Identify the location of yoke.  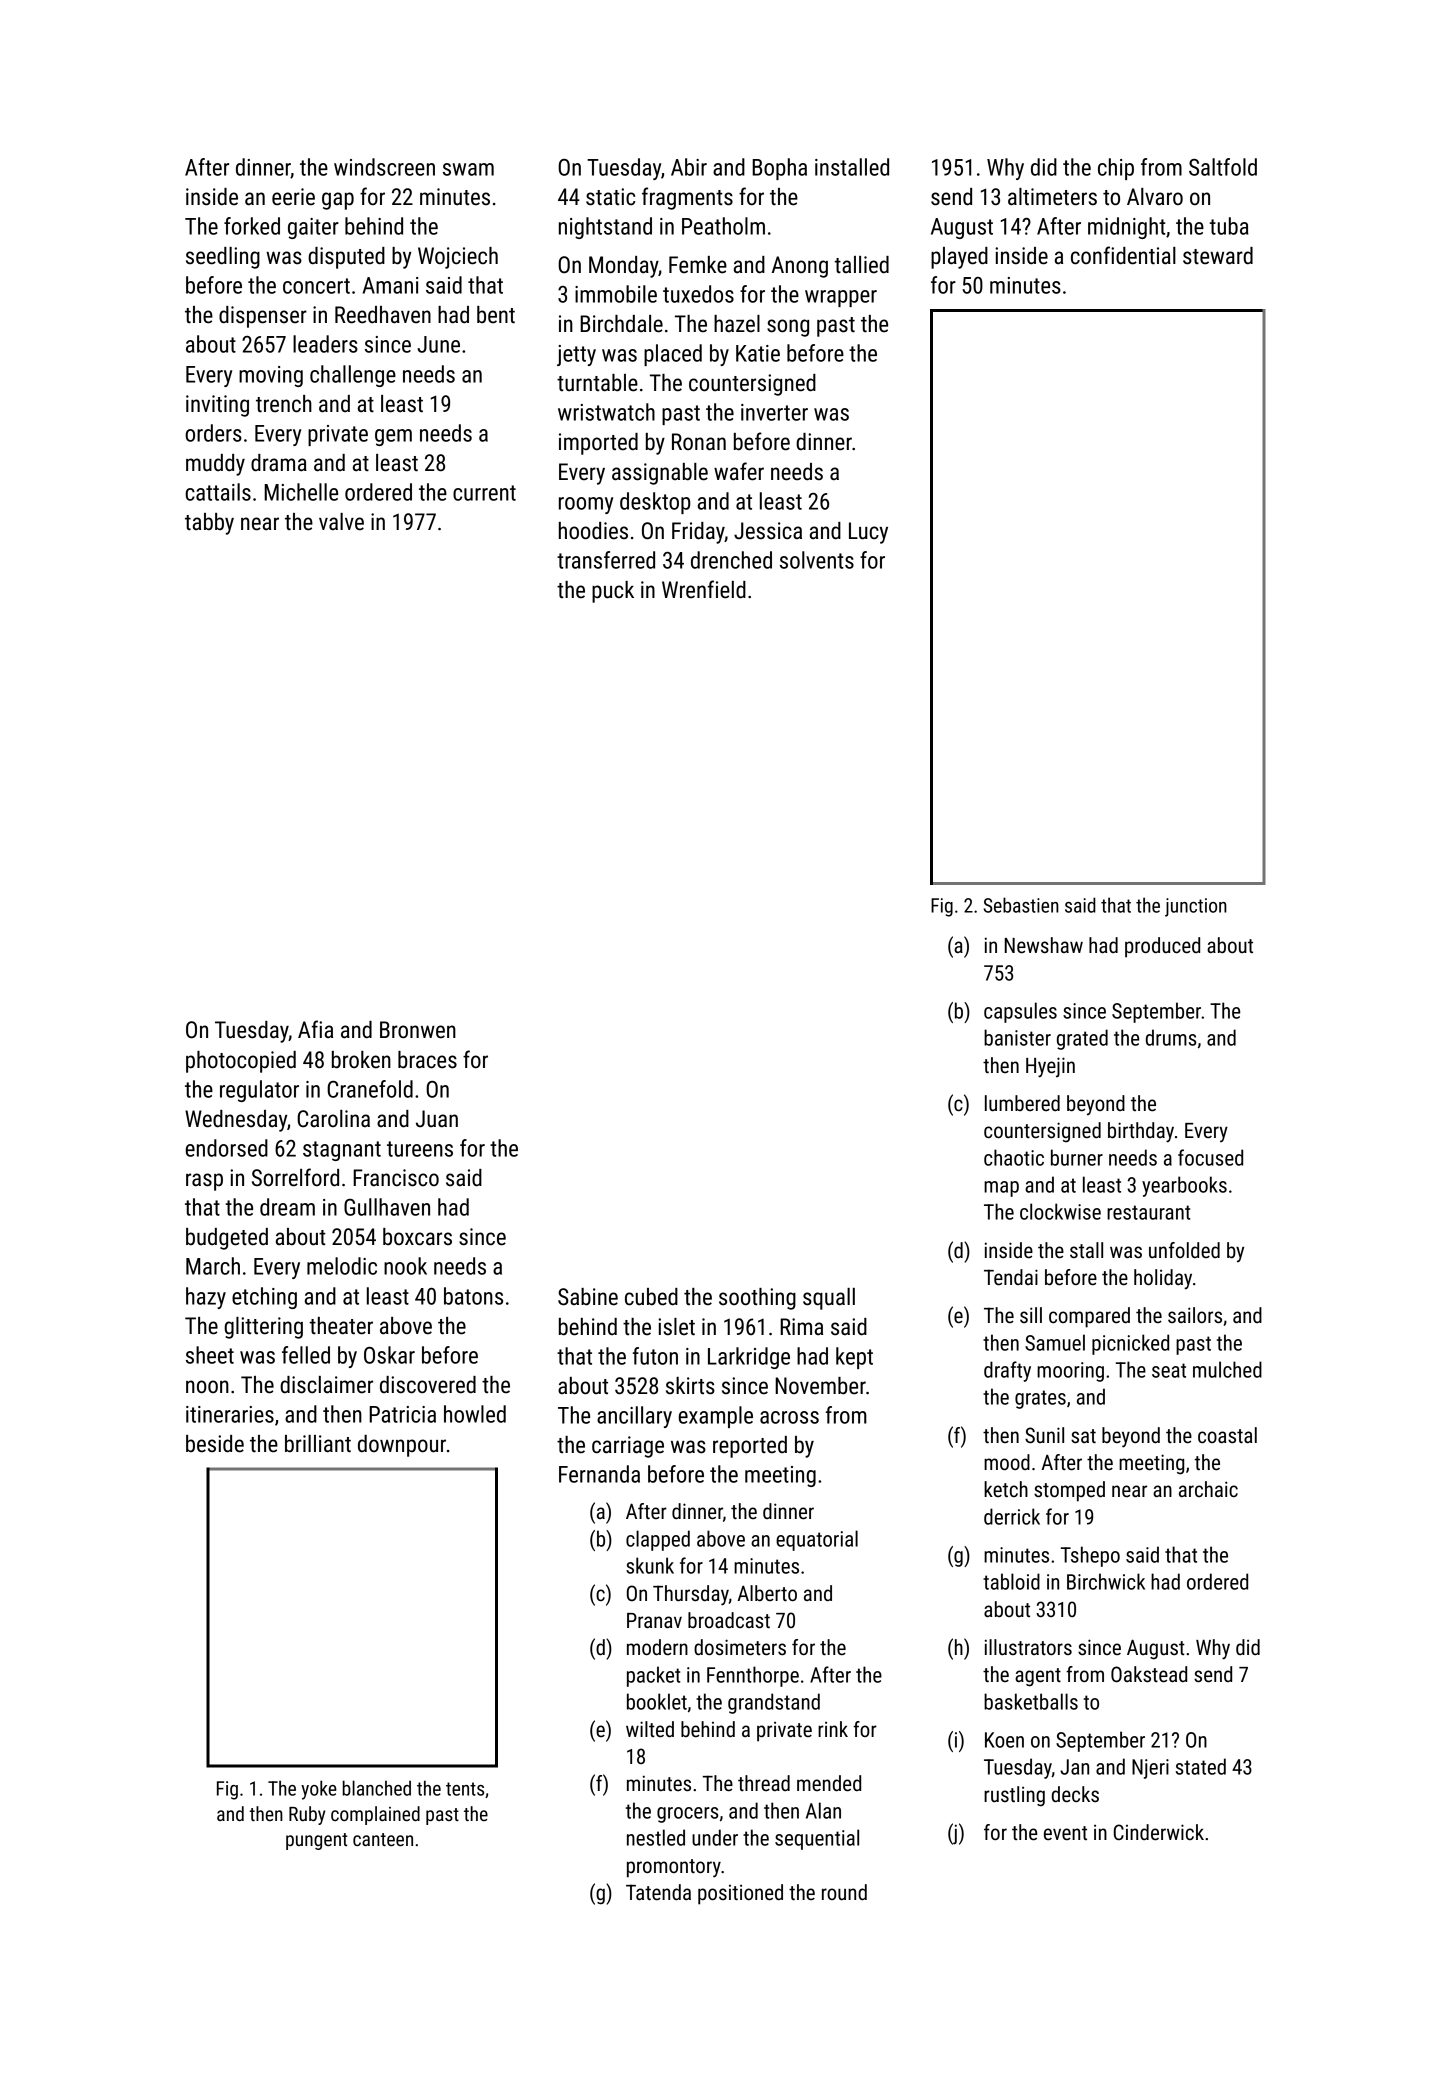
(319, 1790).
